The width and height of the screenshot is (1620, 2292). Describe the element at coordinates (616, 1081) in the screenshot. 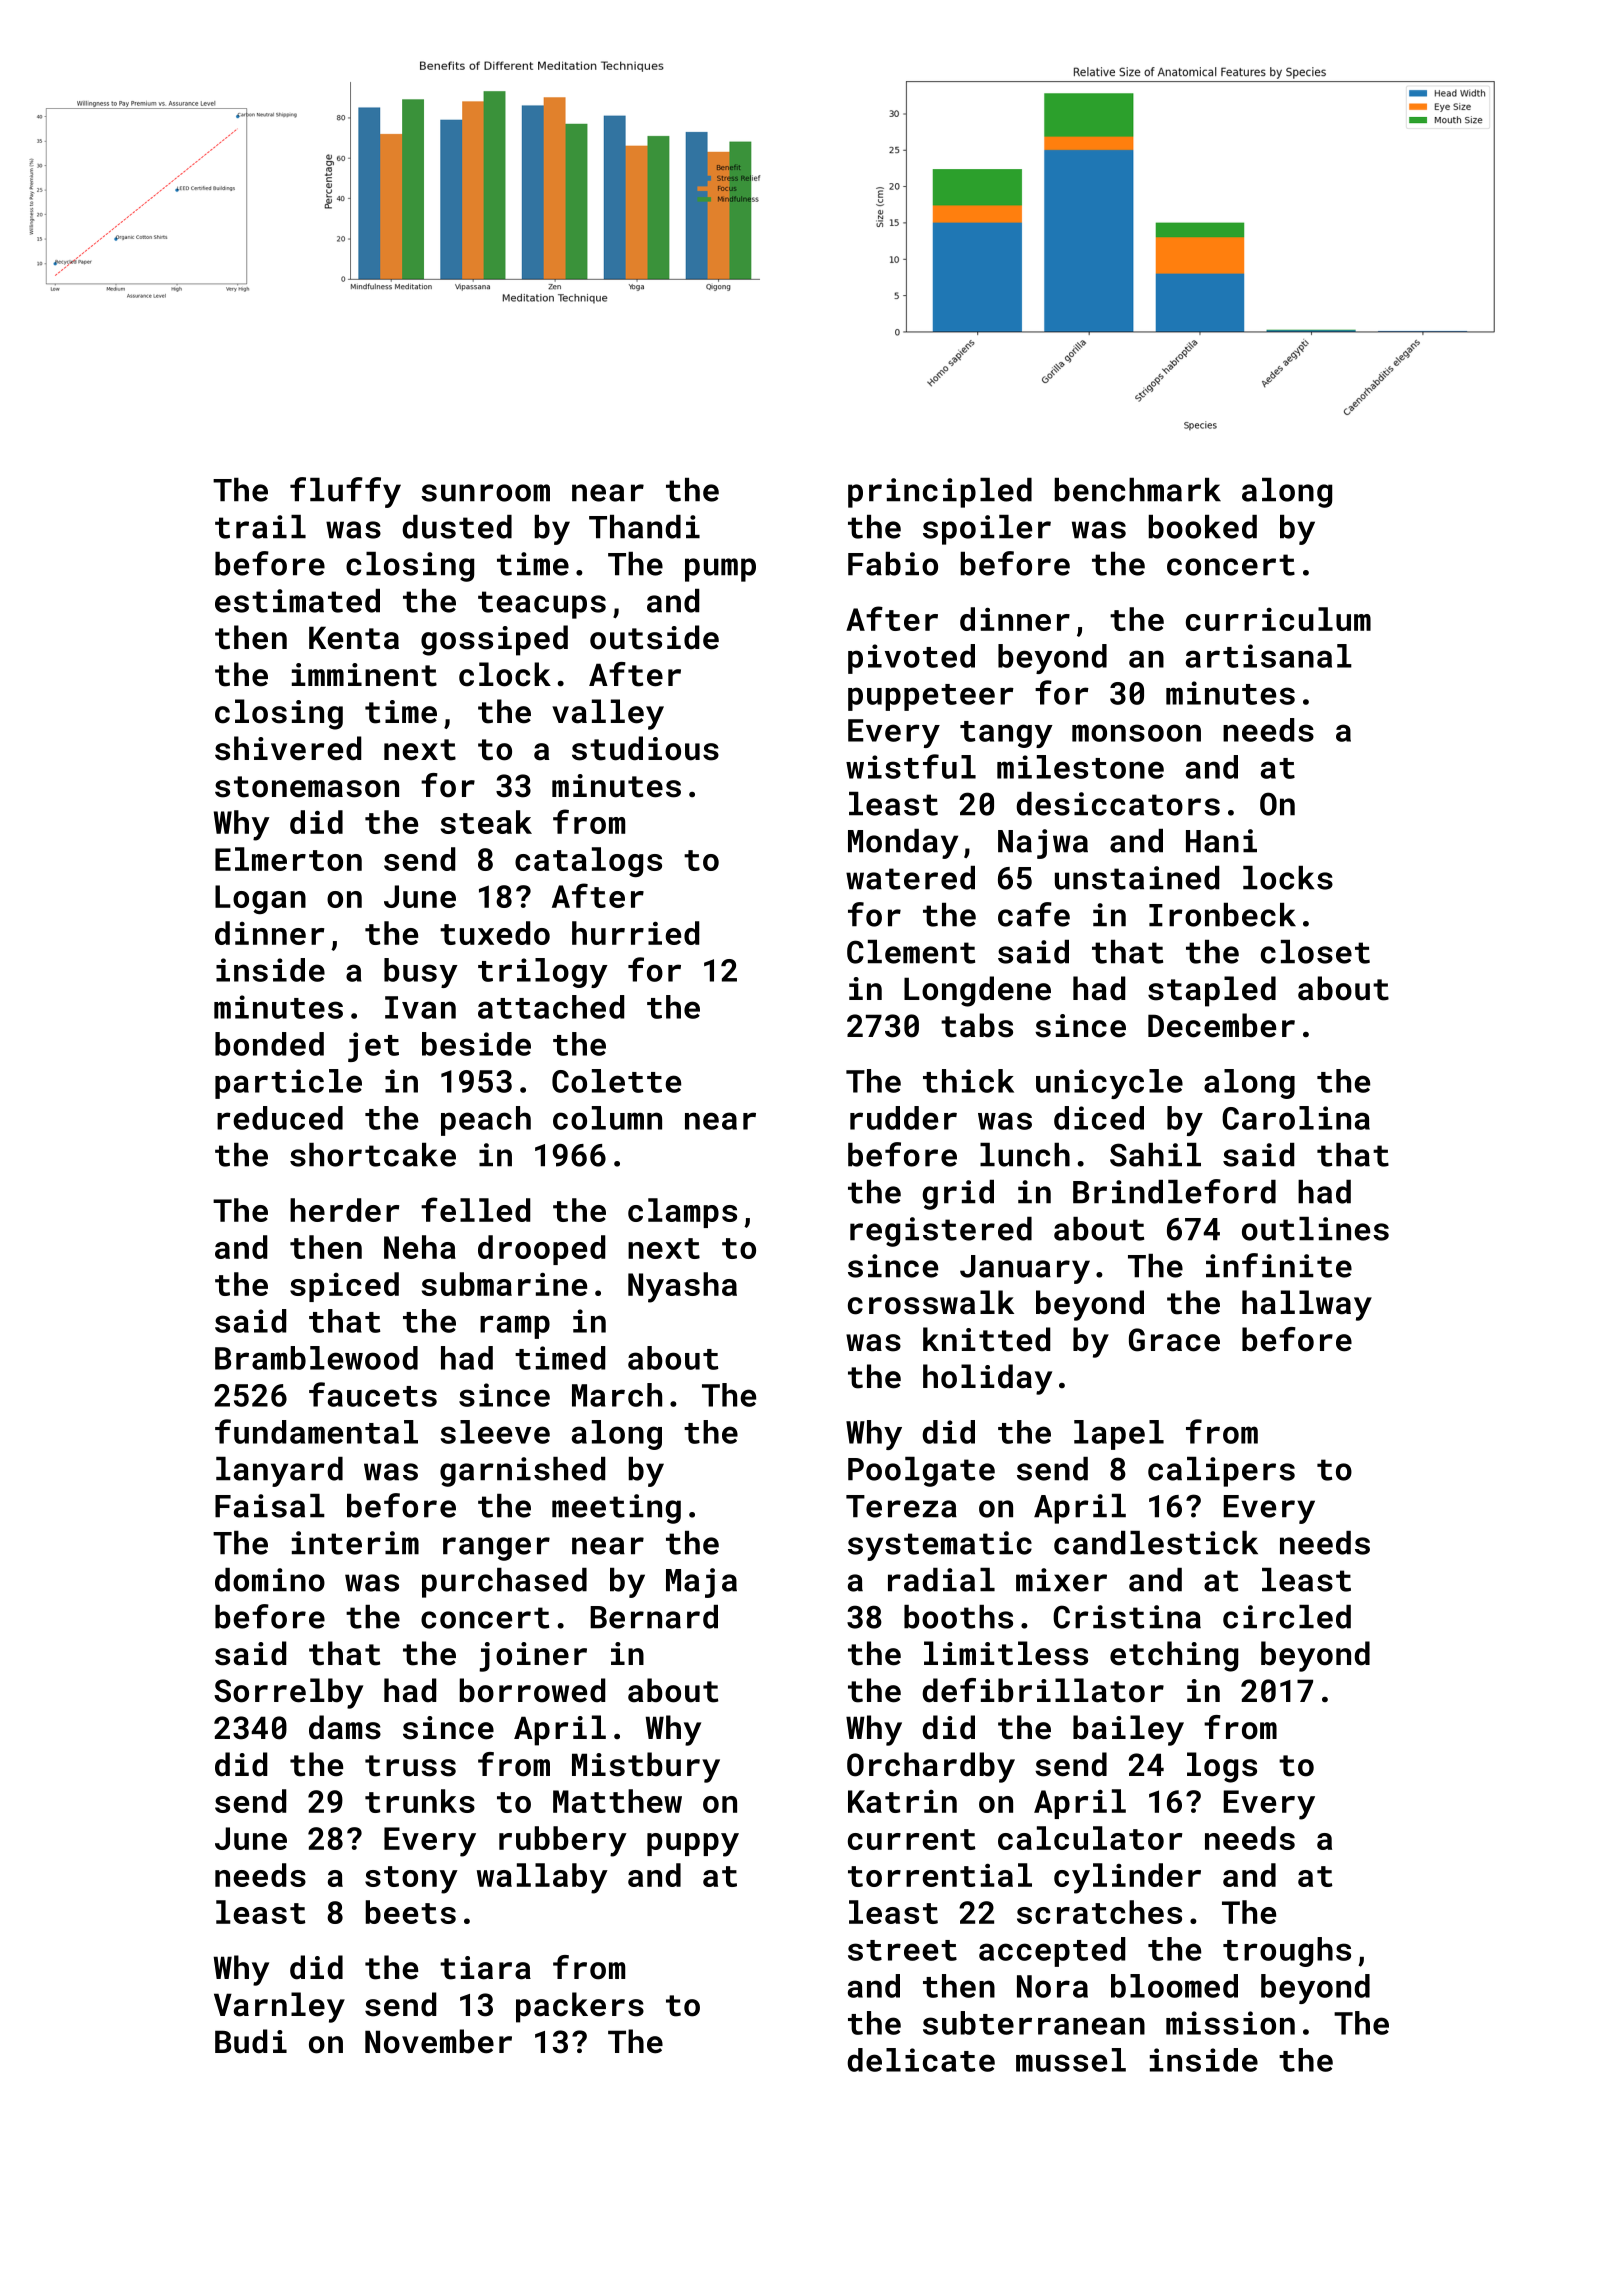

I see `Colette` at that location.
